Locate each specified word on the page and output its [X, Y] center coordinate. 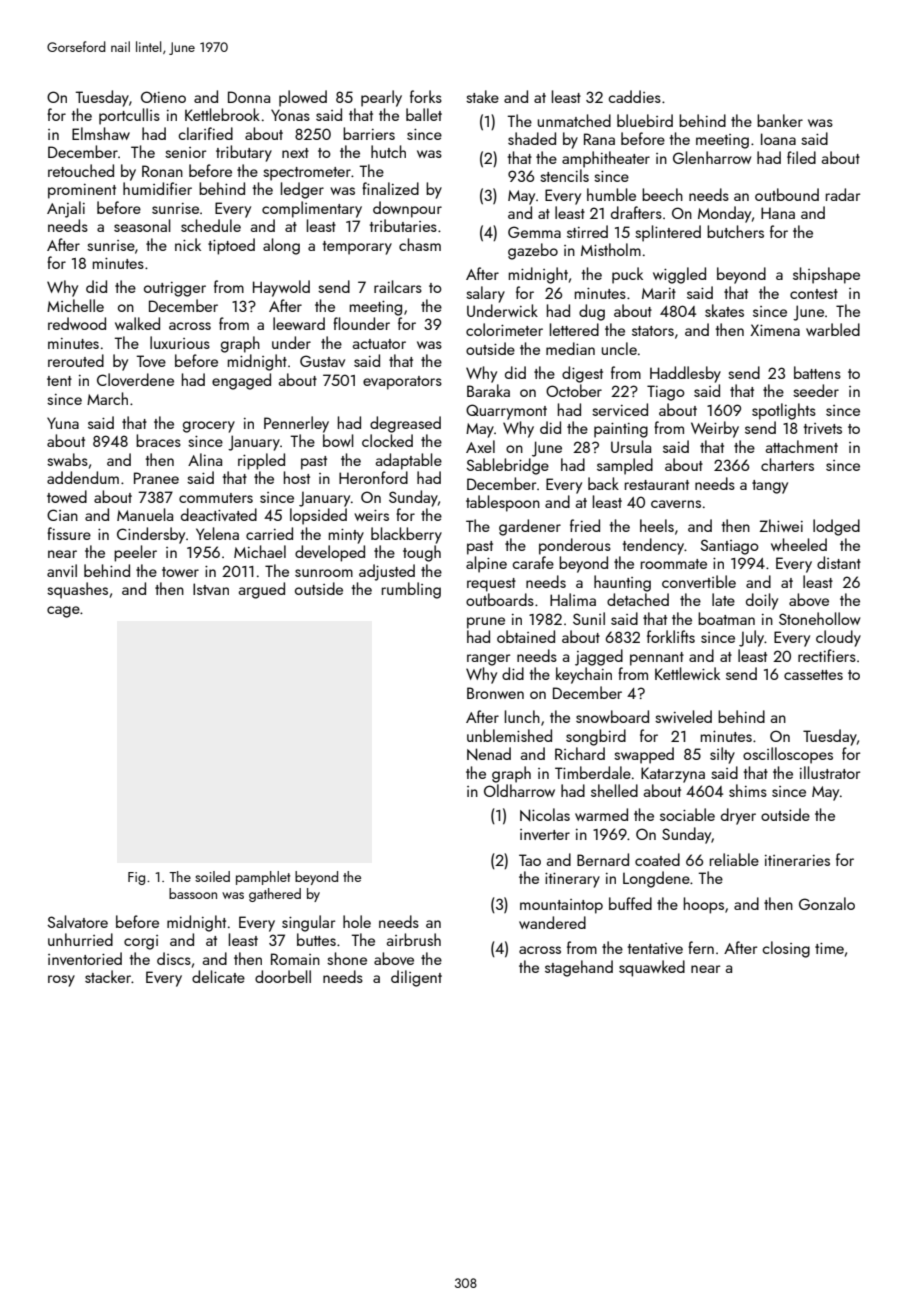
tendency [654, 546]
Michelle [75, 305]
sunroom [324, 573]
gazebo [533, 251]
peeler [135, 553]
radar [843, 194]
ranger [488, 660]
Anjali [66, 209]
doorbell [283, 976]
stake [482, 96]
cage [63, 612]
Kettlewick [687, 673]
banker [780, 120]
